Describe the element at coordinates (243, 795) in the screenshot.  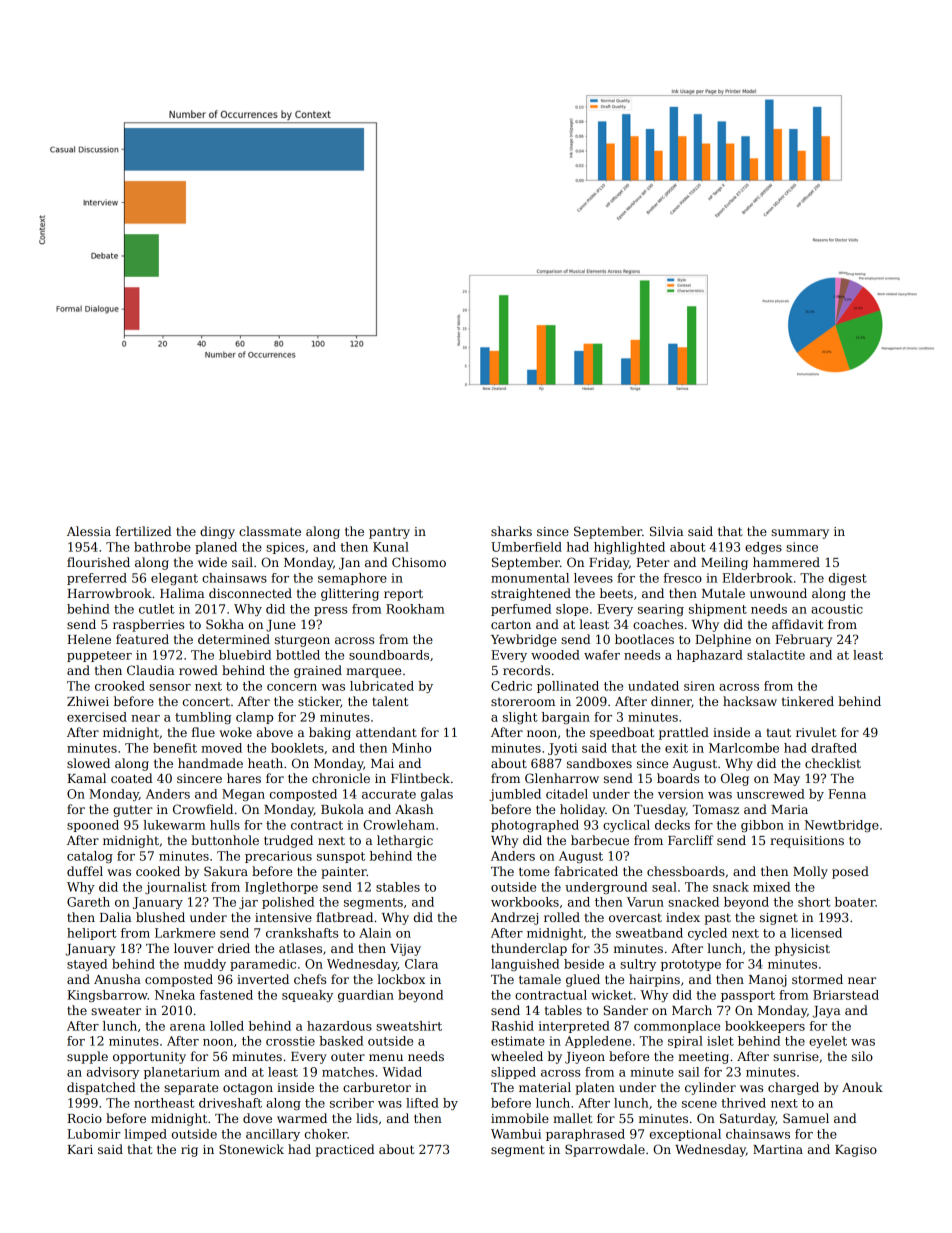
I see `Megan` at that location.
